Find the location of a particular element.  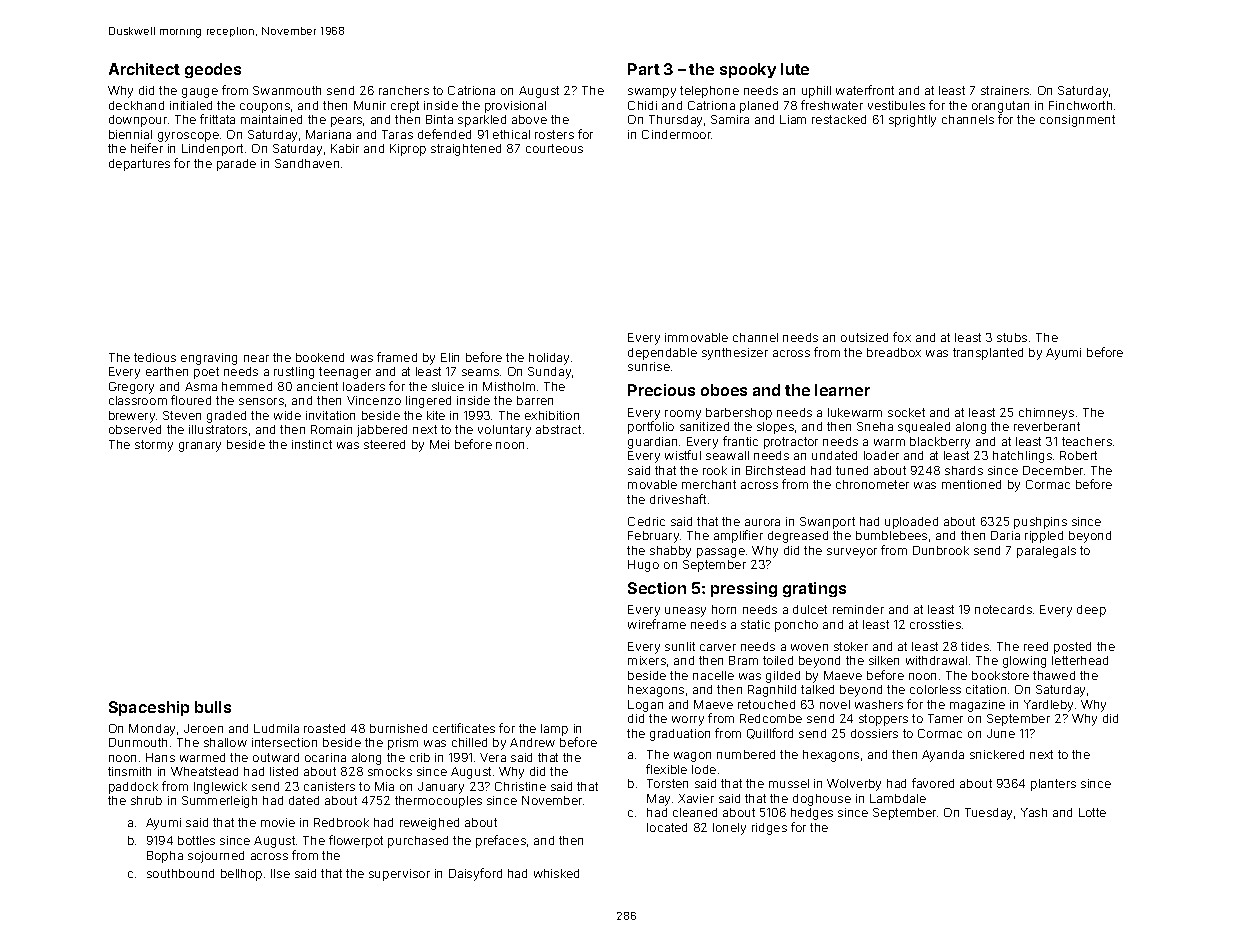

heifer is located at coordinates (147, 148).
